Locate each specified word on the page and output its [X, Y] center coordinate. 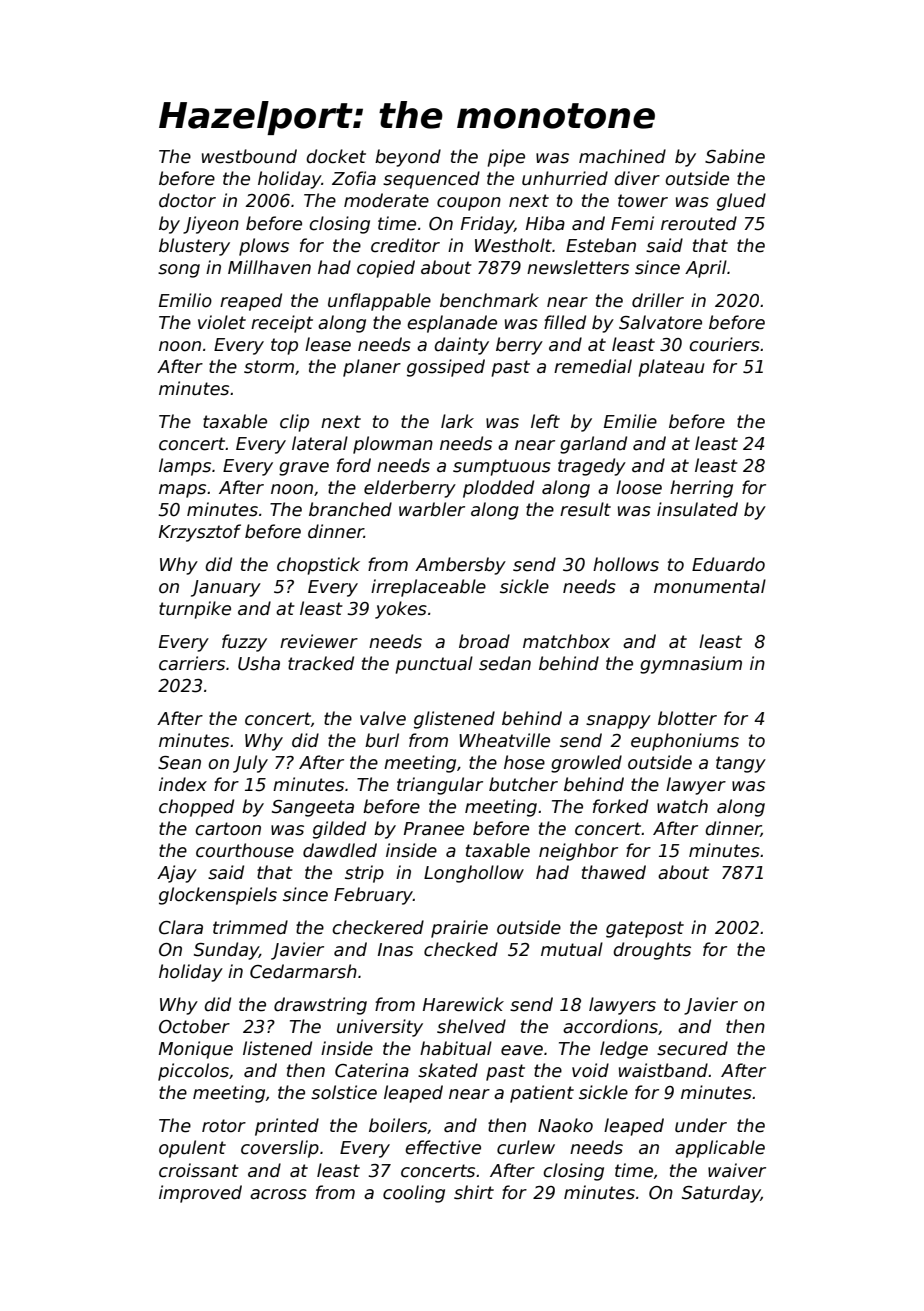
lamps [185, 467]
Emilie [630, 421]
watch [682, 806]
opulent [192, 1149]
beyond [408, 158]
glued [741, 202]
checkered [378, 927]
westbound [249, 156]
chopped [196, 808]
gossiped [446, 368]
